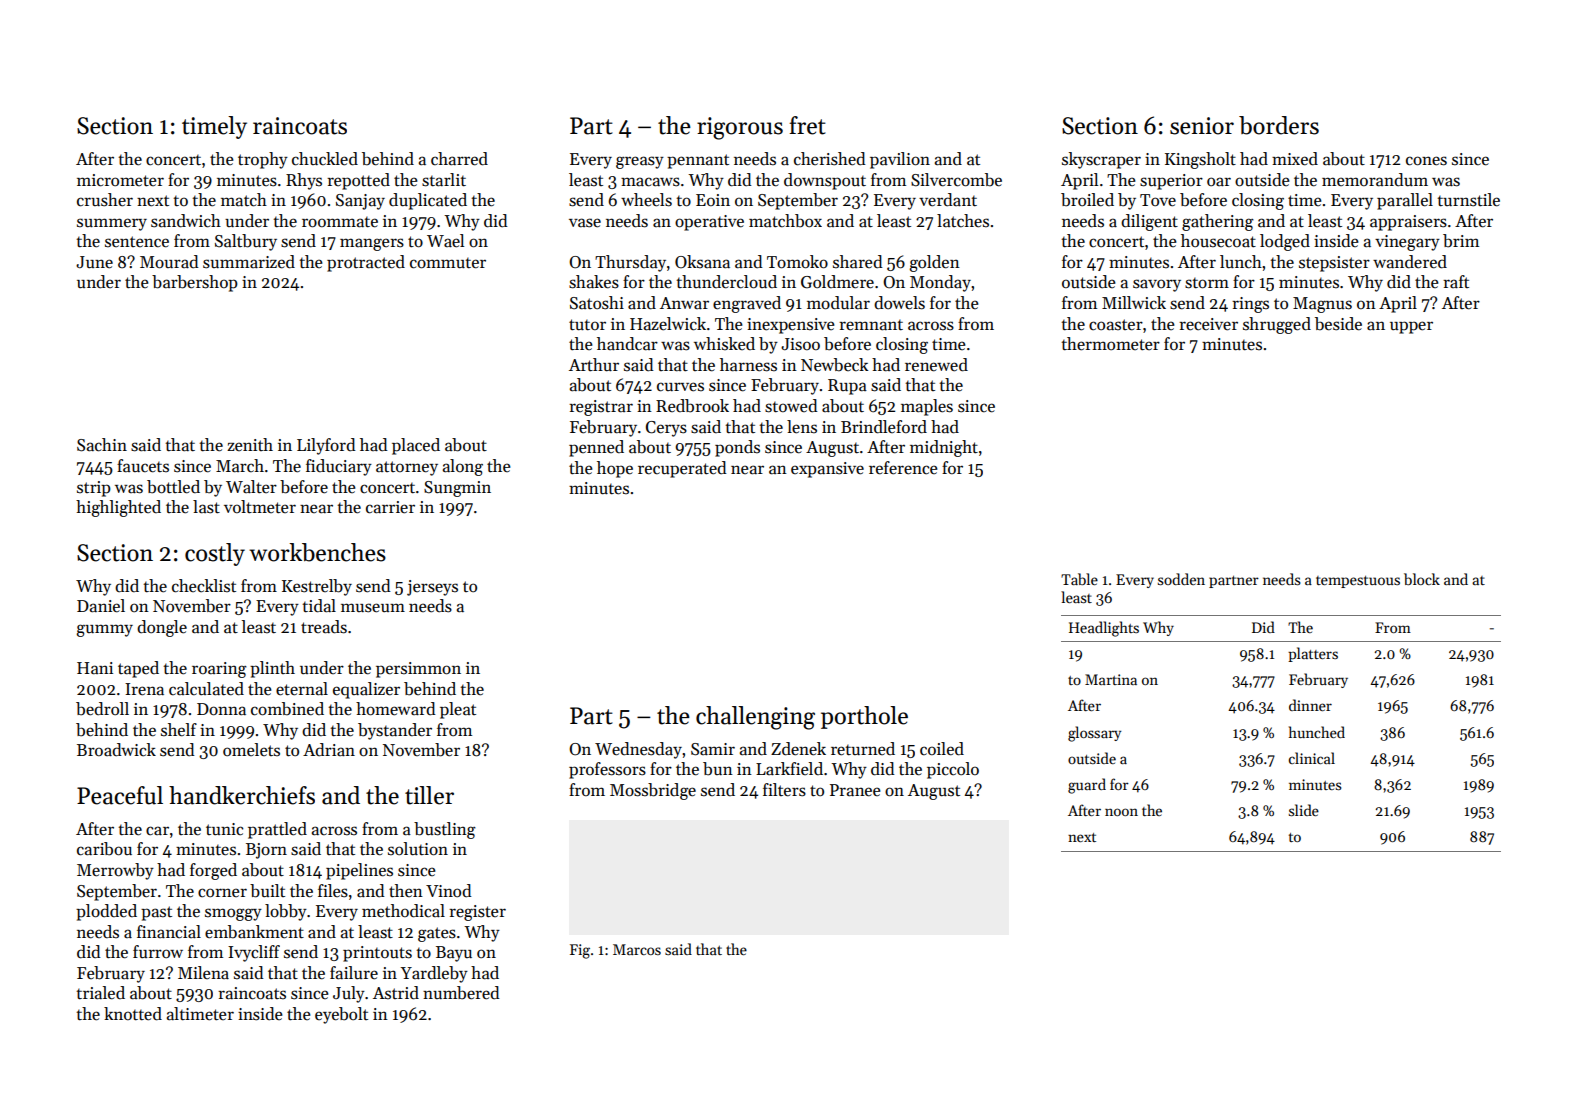  Describe the element at coordinates (213, 871) in the document. I see `forged` at that location.
